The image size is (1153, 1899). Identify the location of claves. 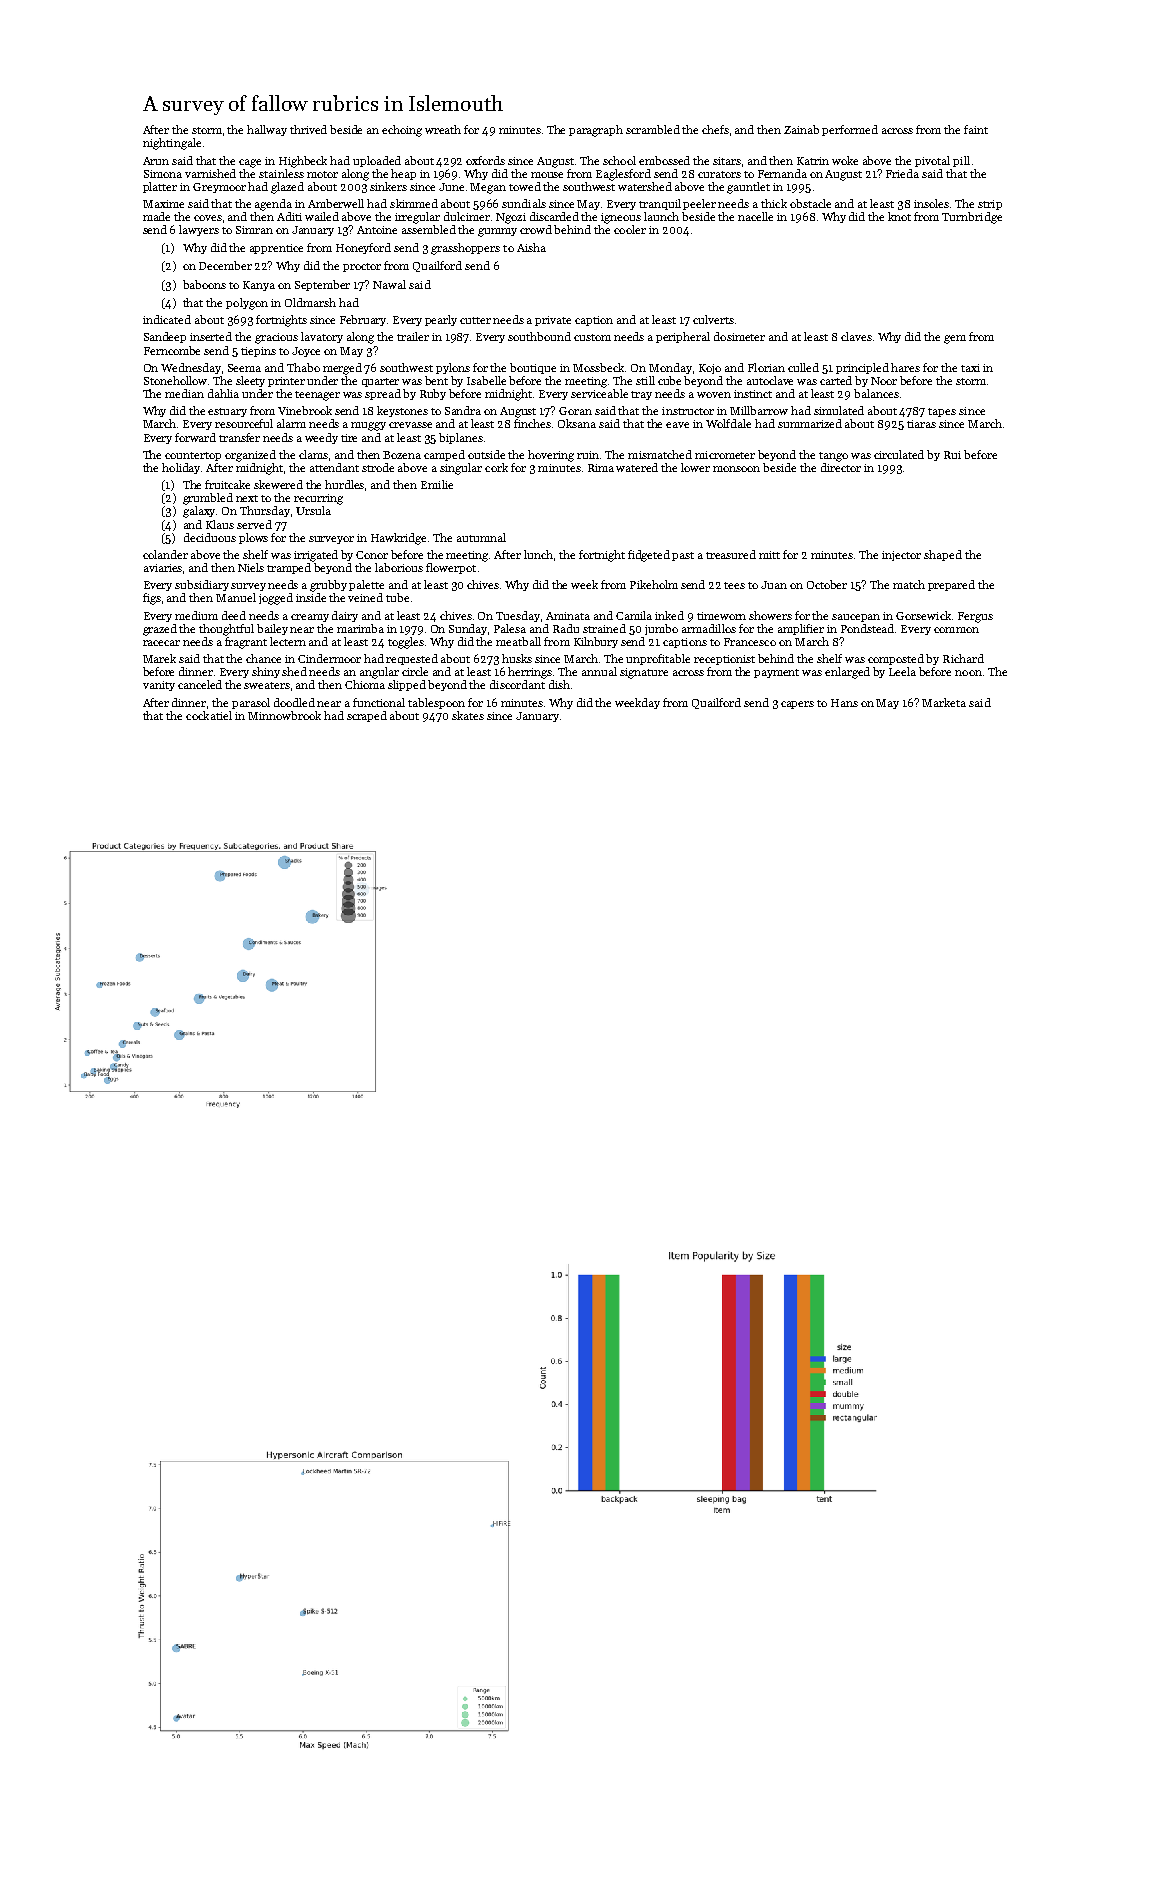
(856, 336).
